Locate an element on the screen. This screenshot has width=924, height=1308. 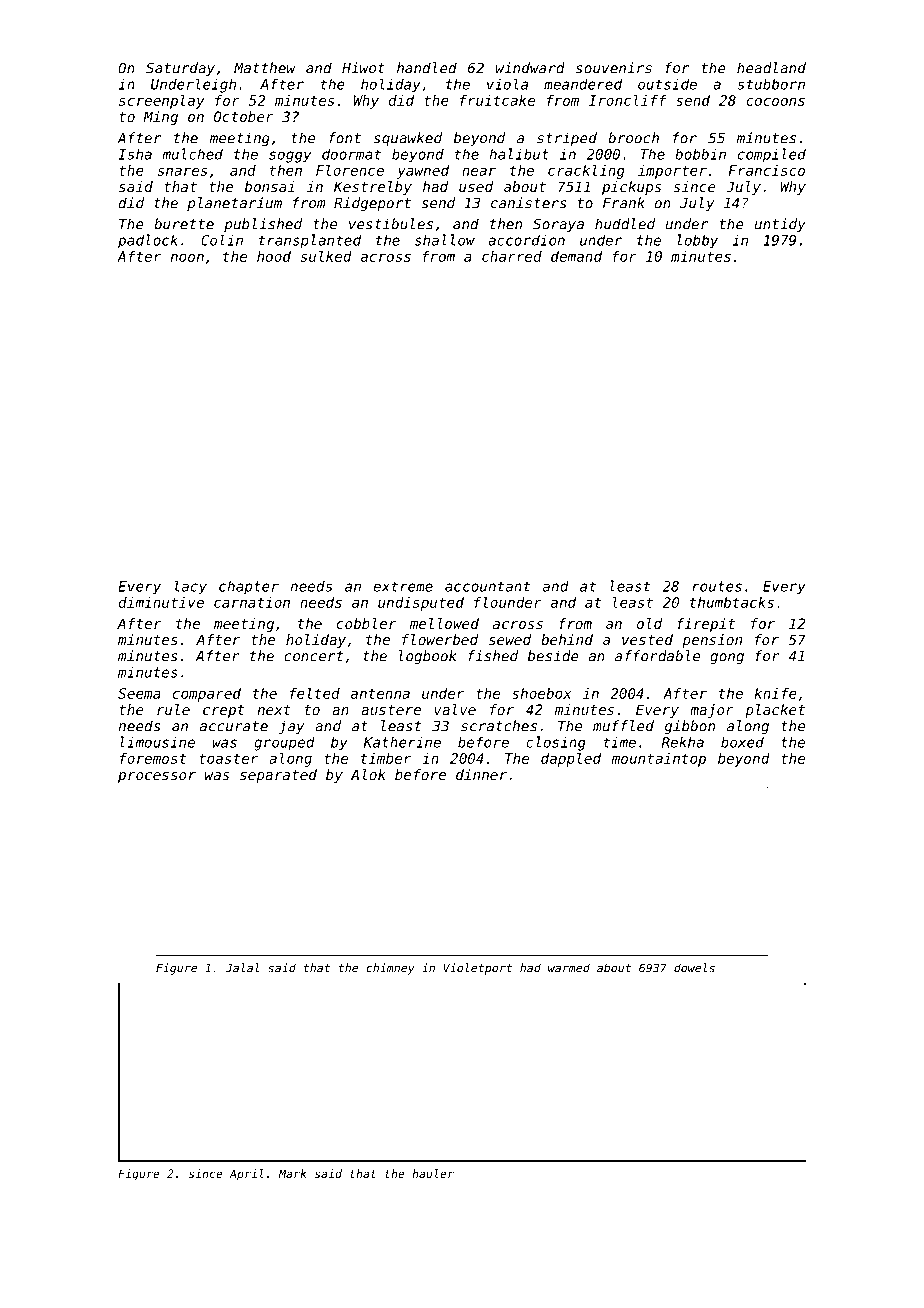
Hiwot is located at coordinates (363, 68).
